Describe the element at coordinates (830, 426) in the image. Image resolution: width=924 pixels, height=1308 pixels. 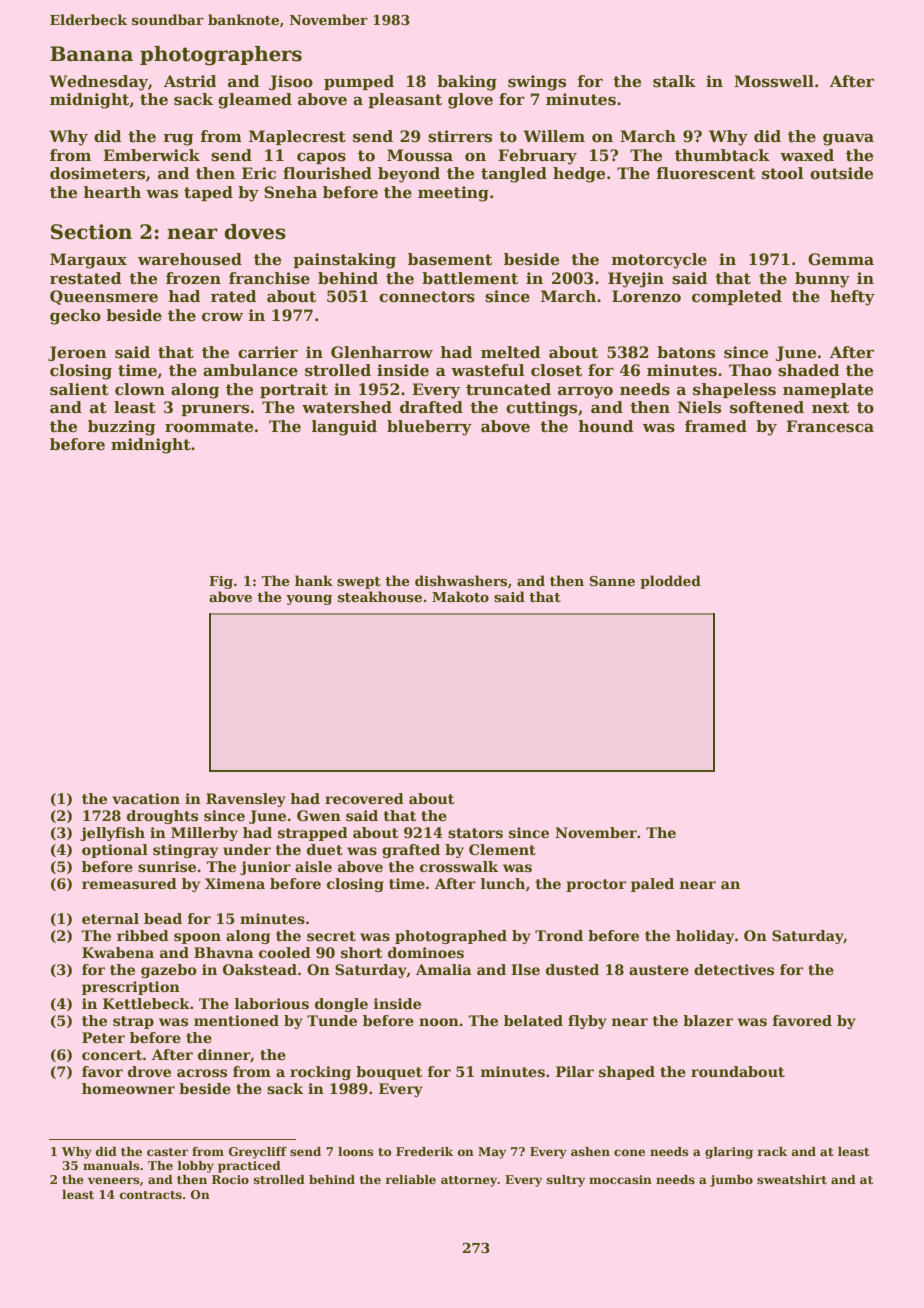
I see `Francesca` at that location.
